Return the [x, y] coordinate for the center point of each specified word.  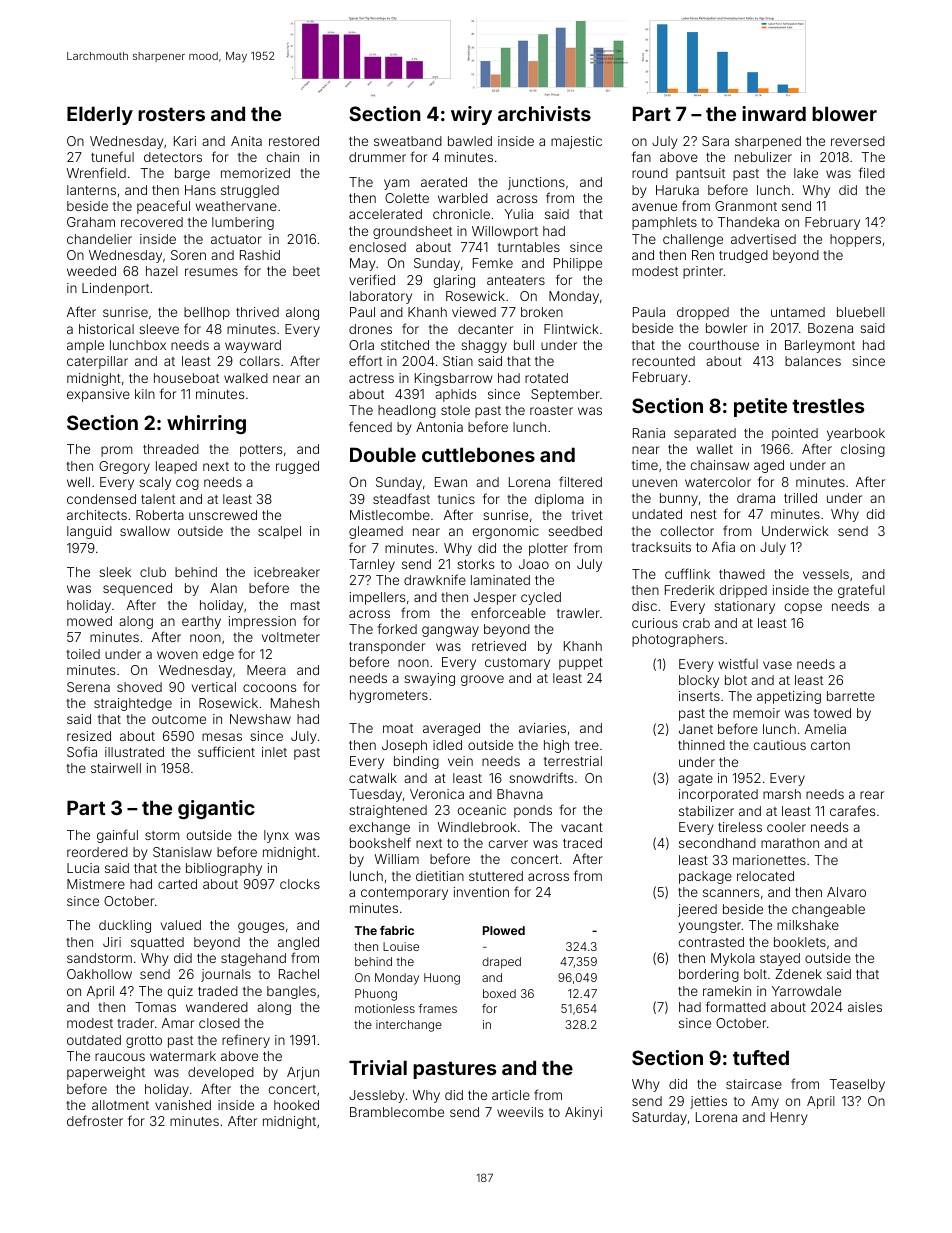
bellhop [207, 313]
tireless [740, 827]
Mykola [733, 959]
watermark [183, 1056]
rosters [171, 114]
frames [438, 1008]
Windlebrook [477, 827]
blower [844, 113]
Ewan [451, 482]
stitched [405, 345]
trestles [828, 405]
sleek [115, 572]
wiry [471, 115]
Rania [649, 433]
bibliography [224, 869]
